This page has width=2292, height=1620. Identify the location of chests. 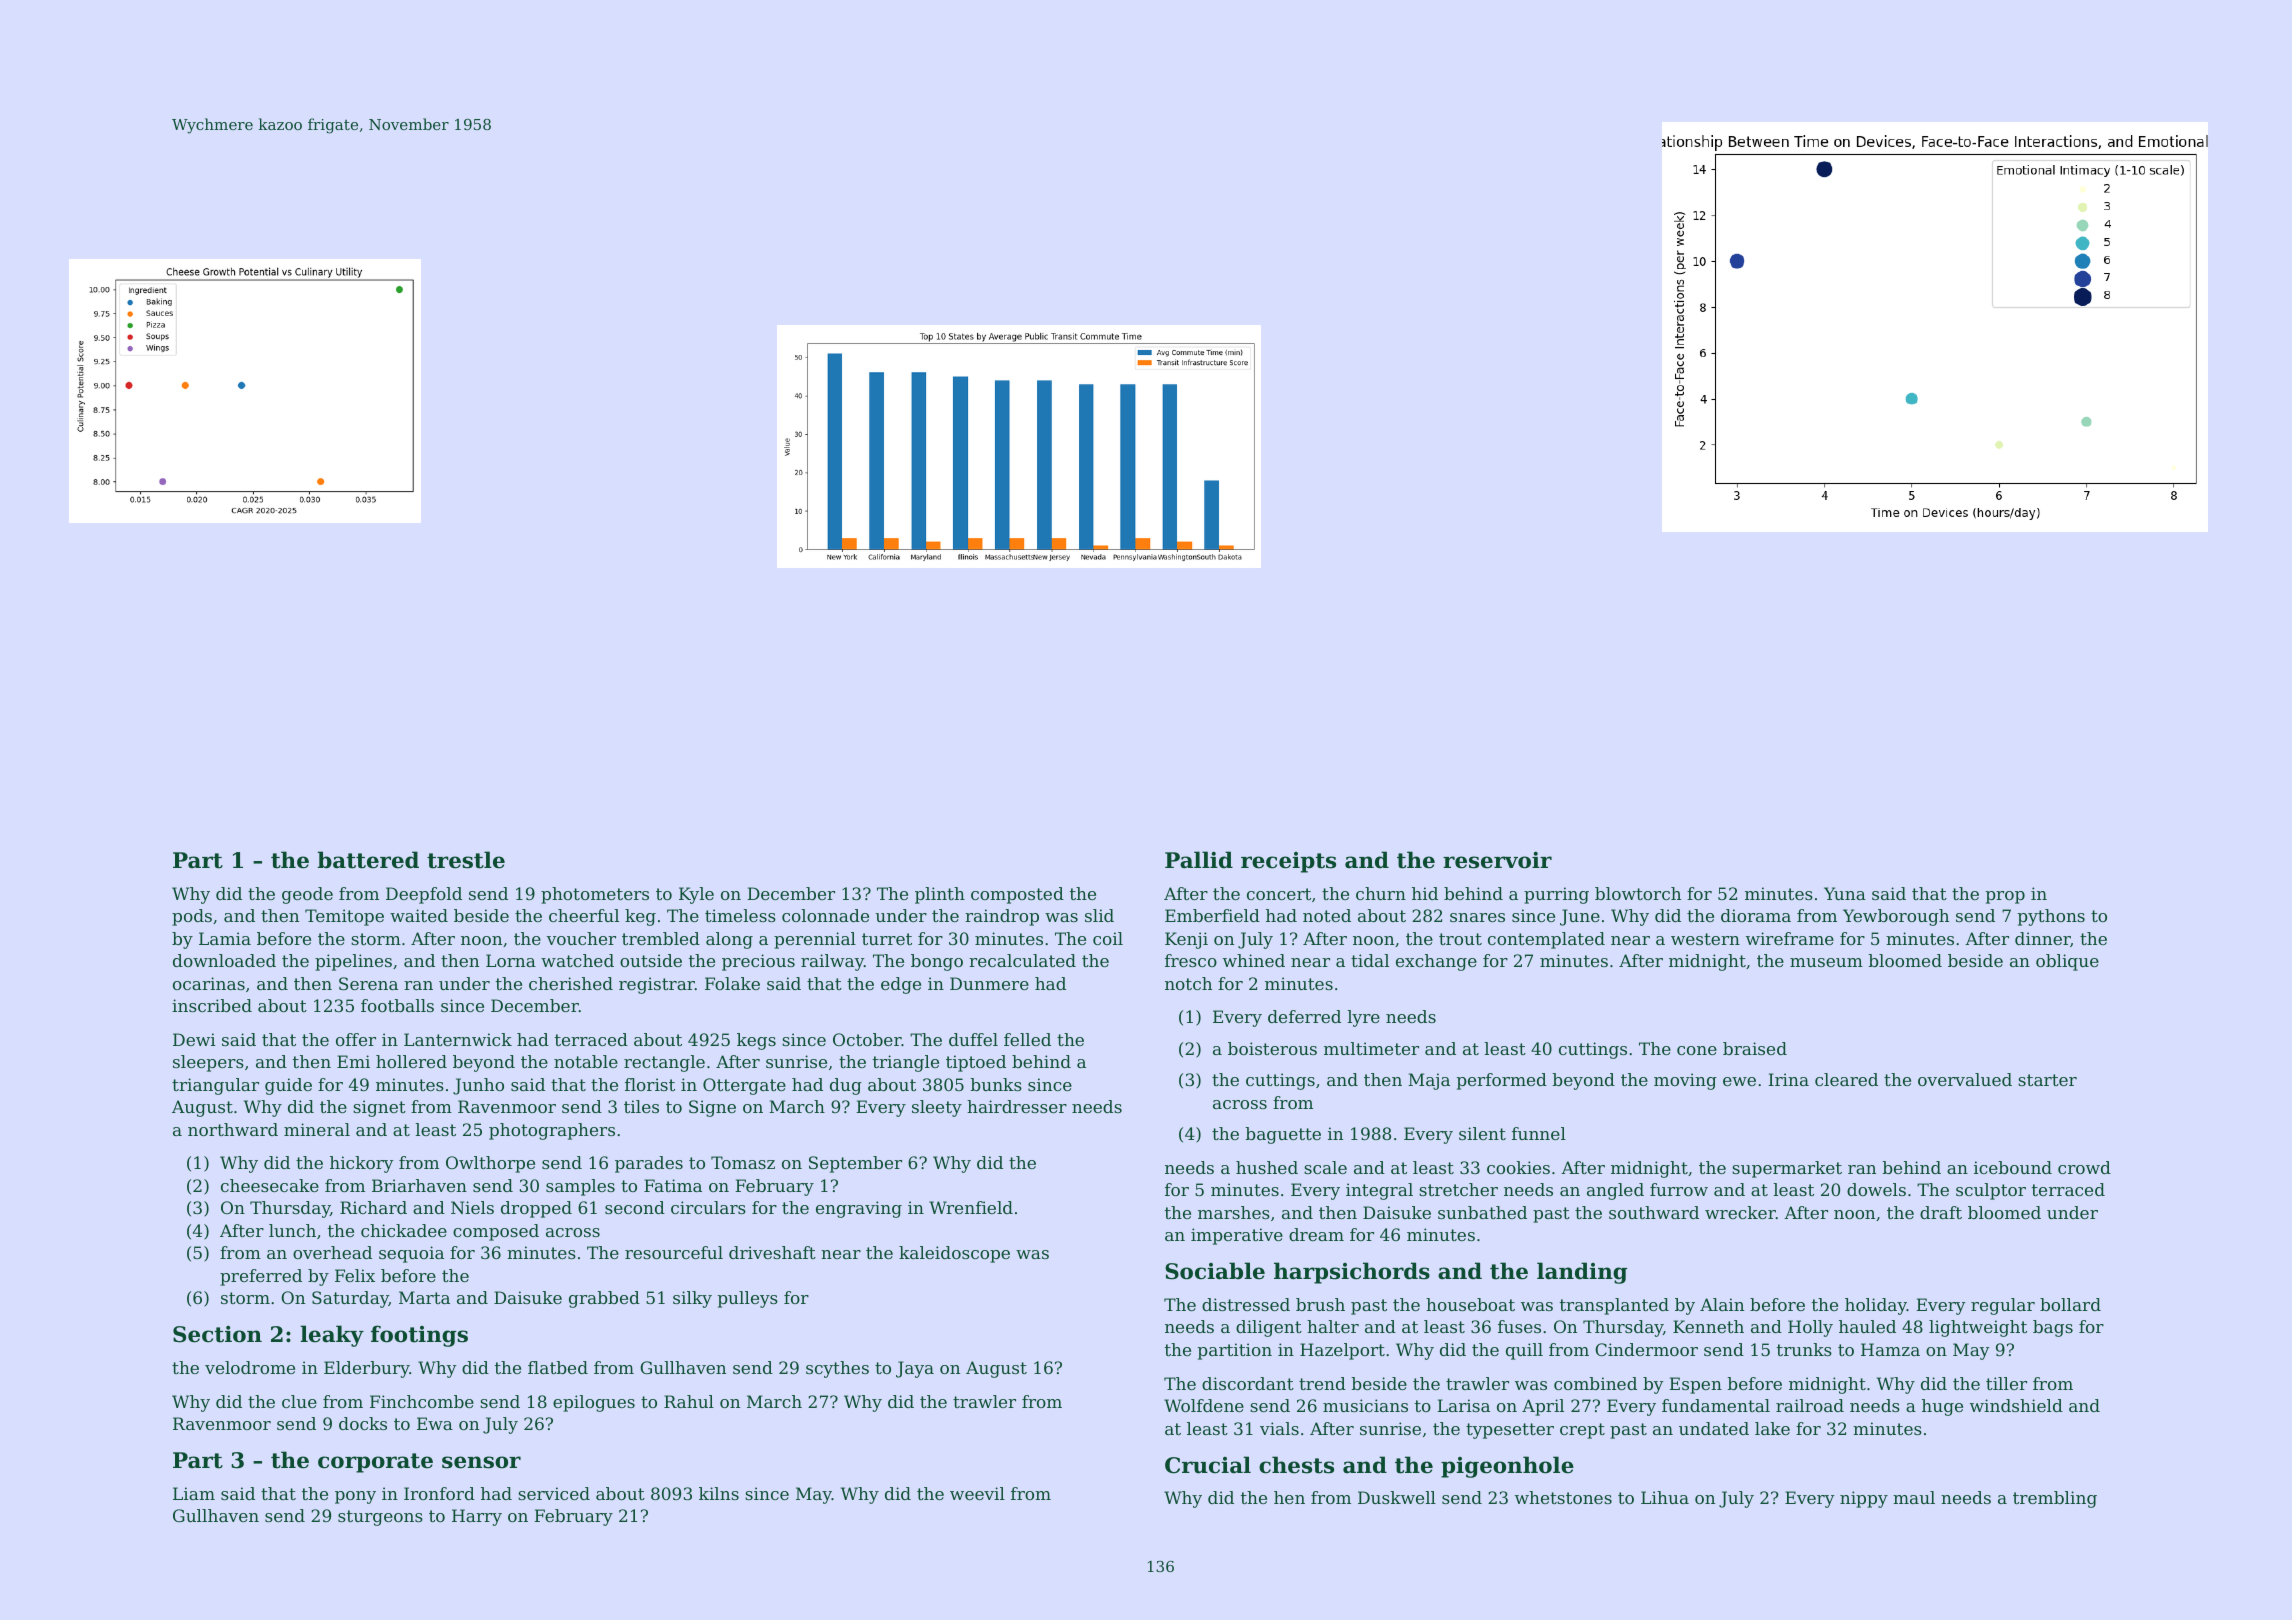
(1296, 1465).
